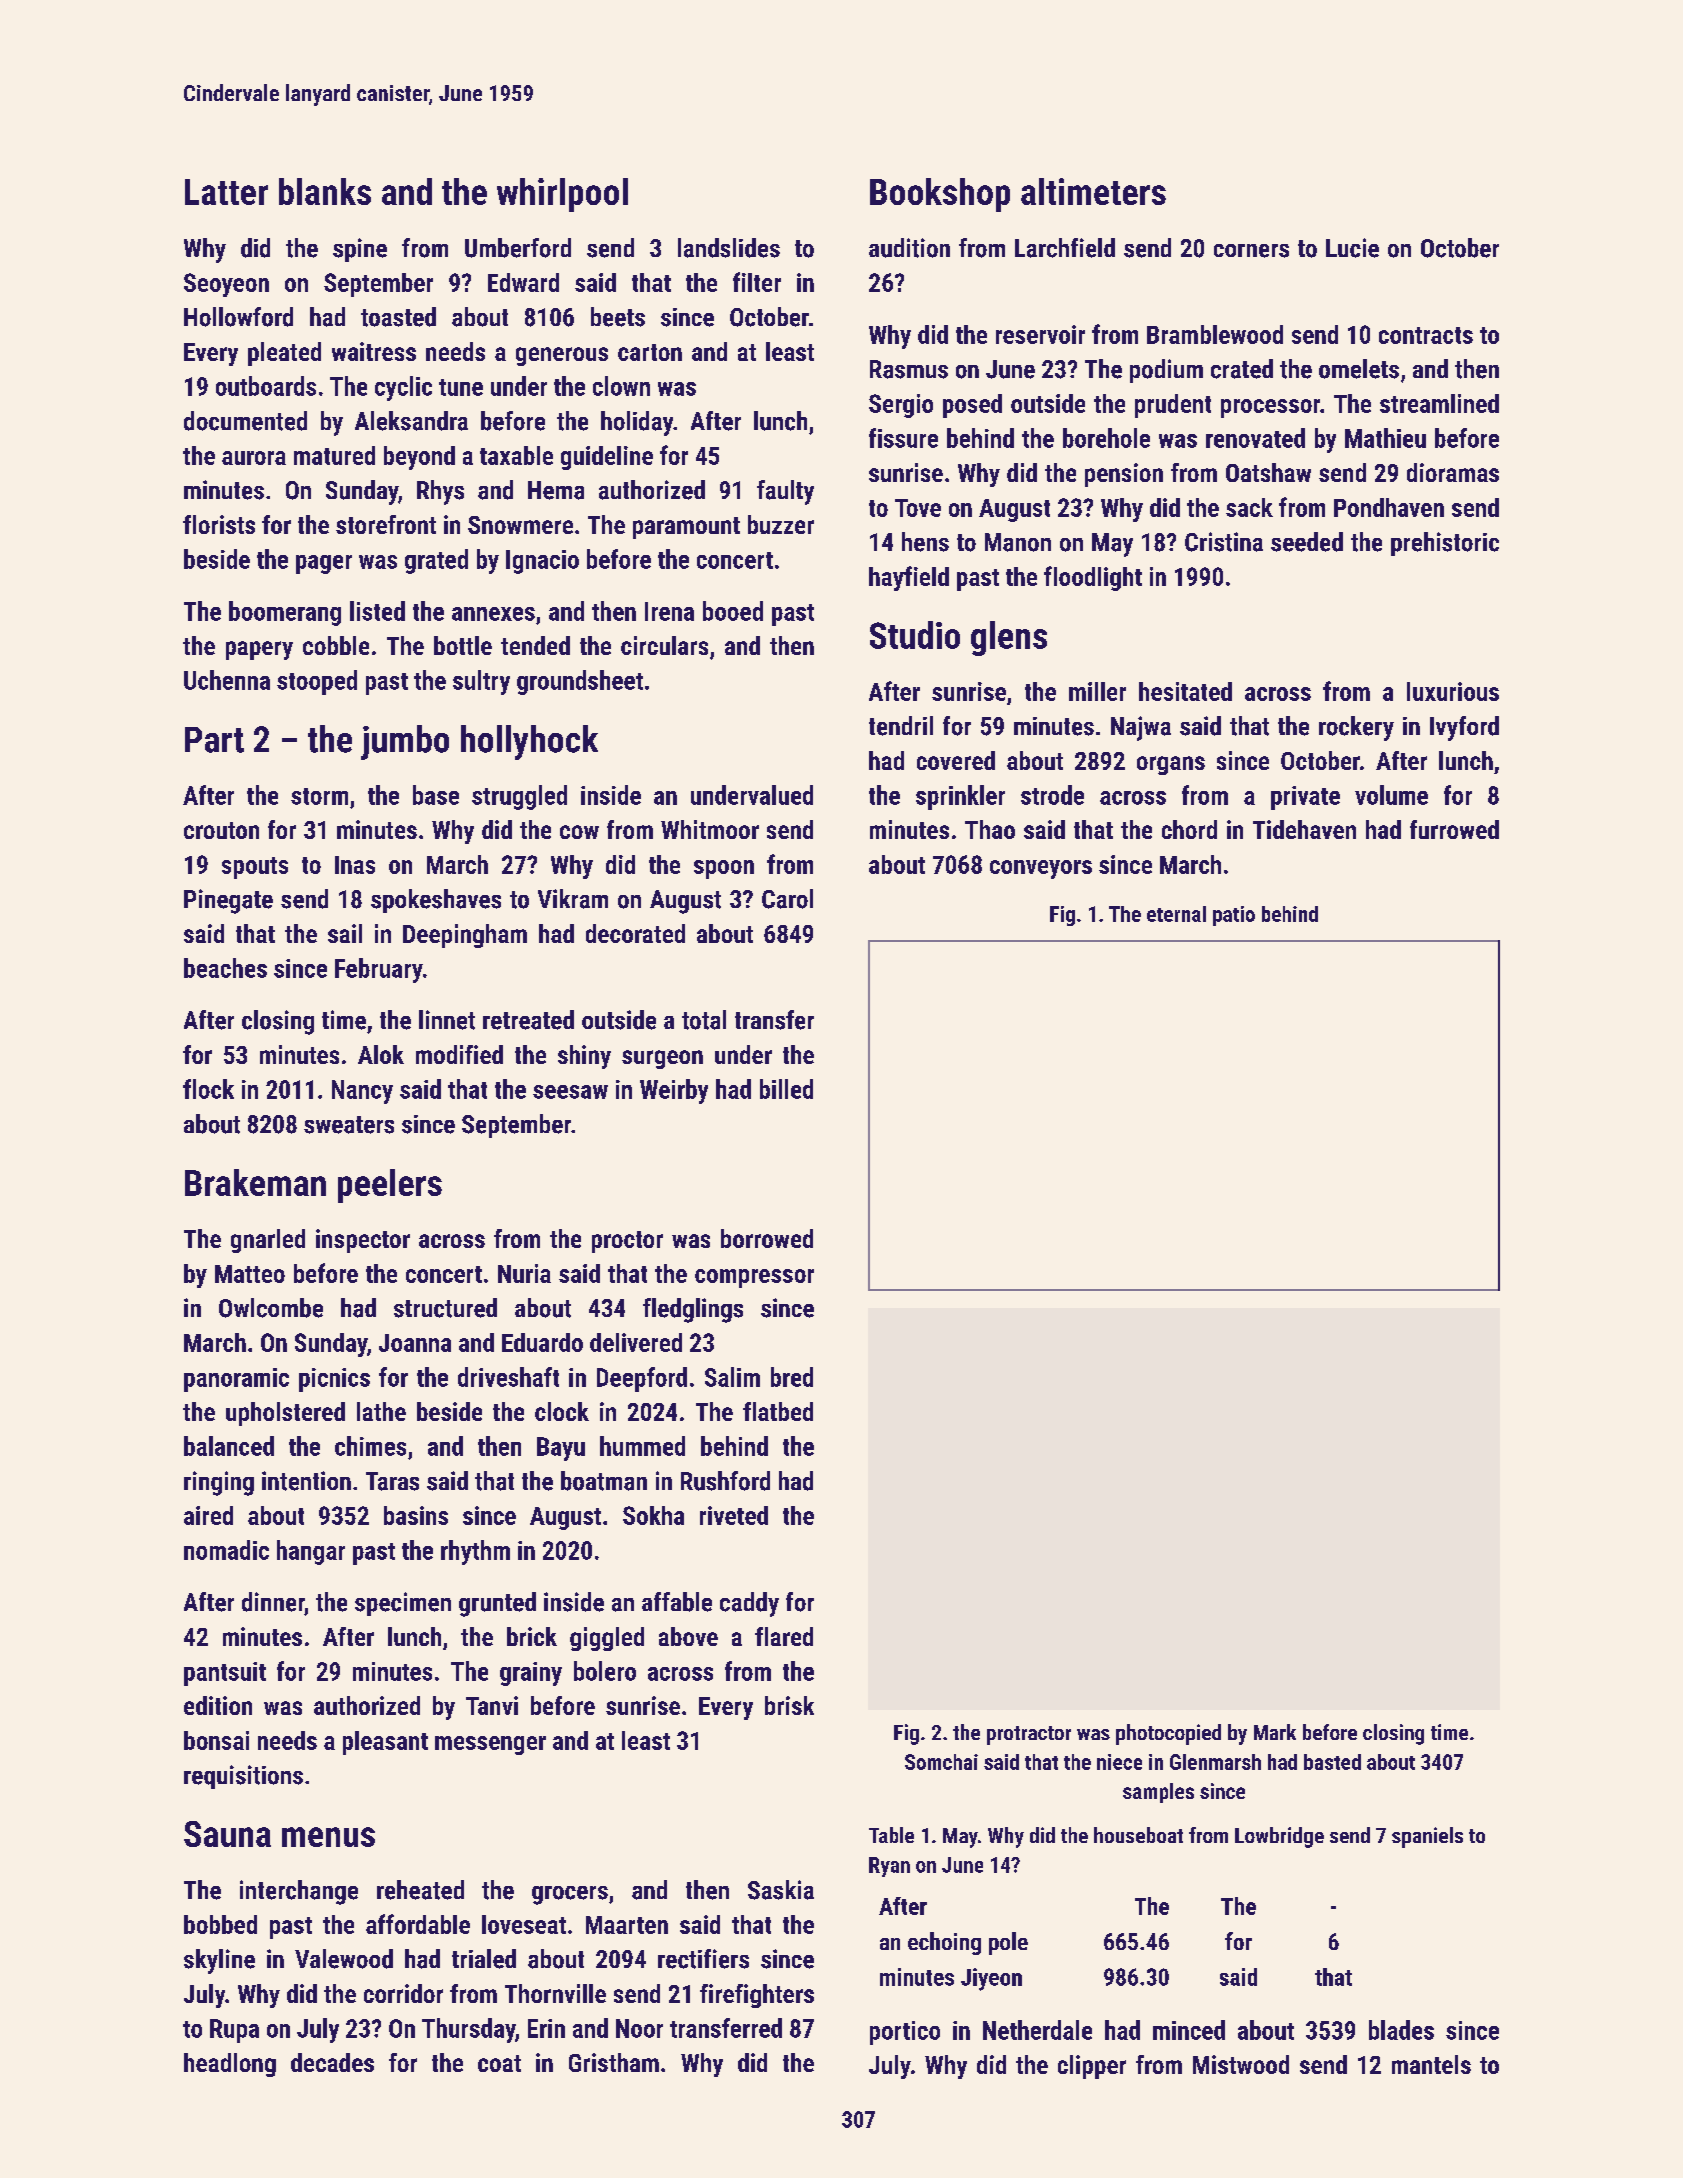  Describe the element at coordinates (1427, 1837) in the page. I see `spaniels` at that location.
